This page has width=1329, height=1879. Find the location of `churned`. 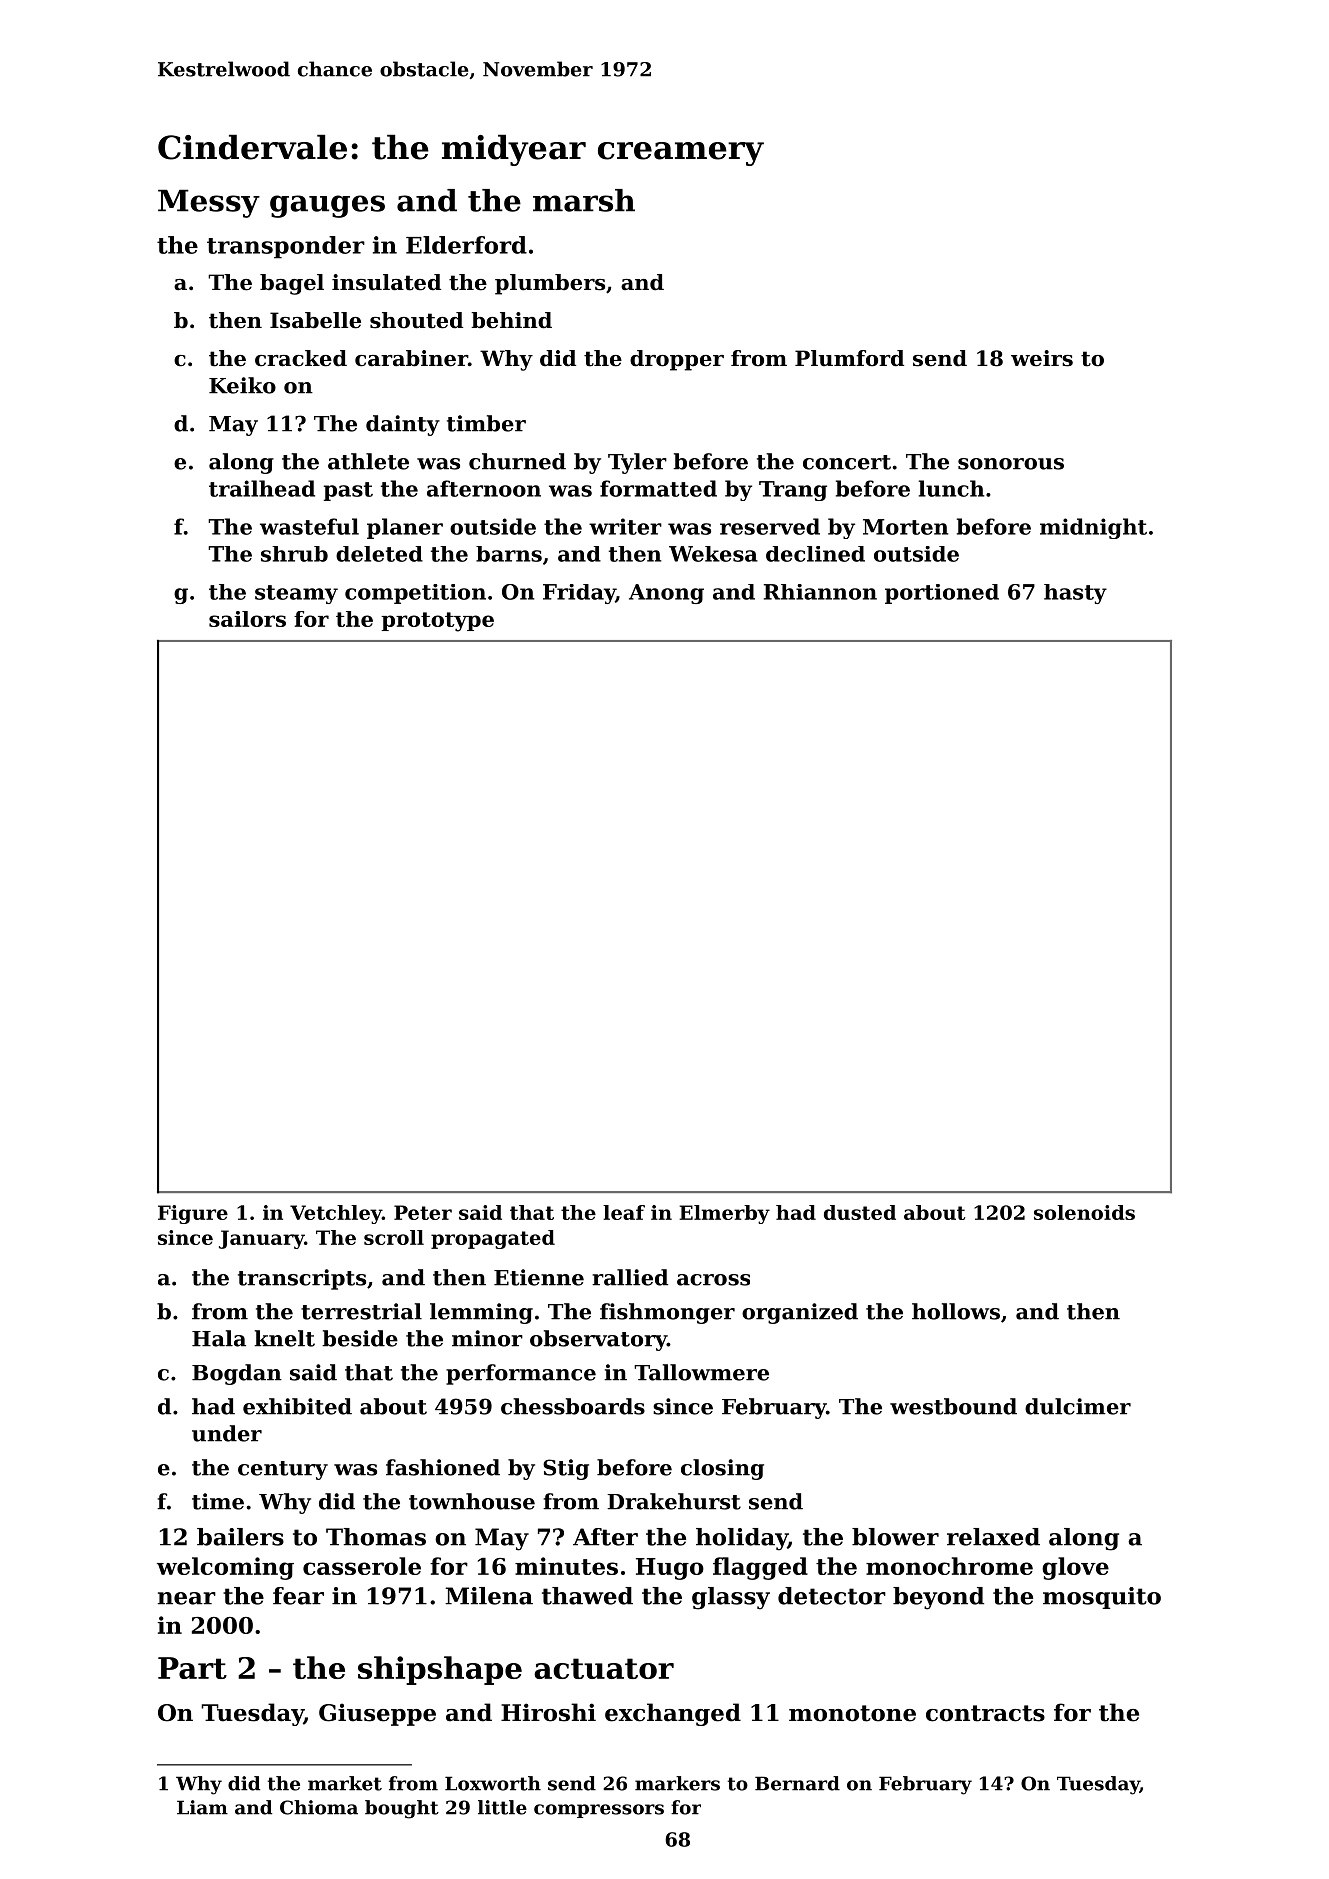

churned is located at coordinates (517, 461).
